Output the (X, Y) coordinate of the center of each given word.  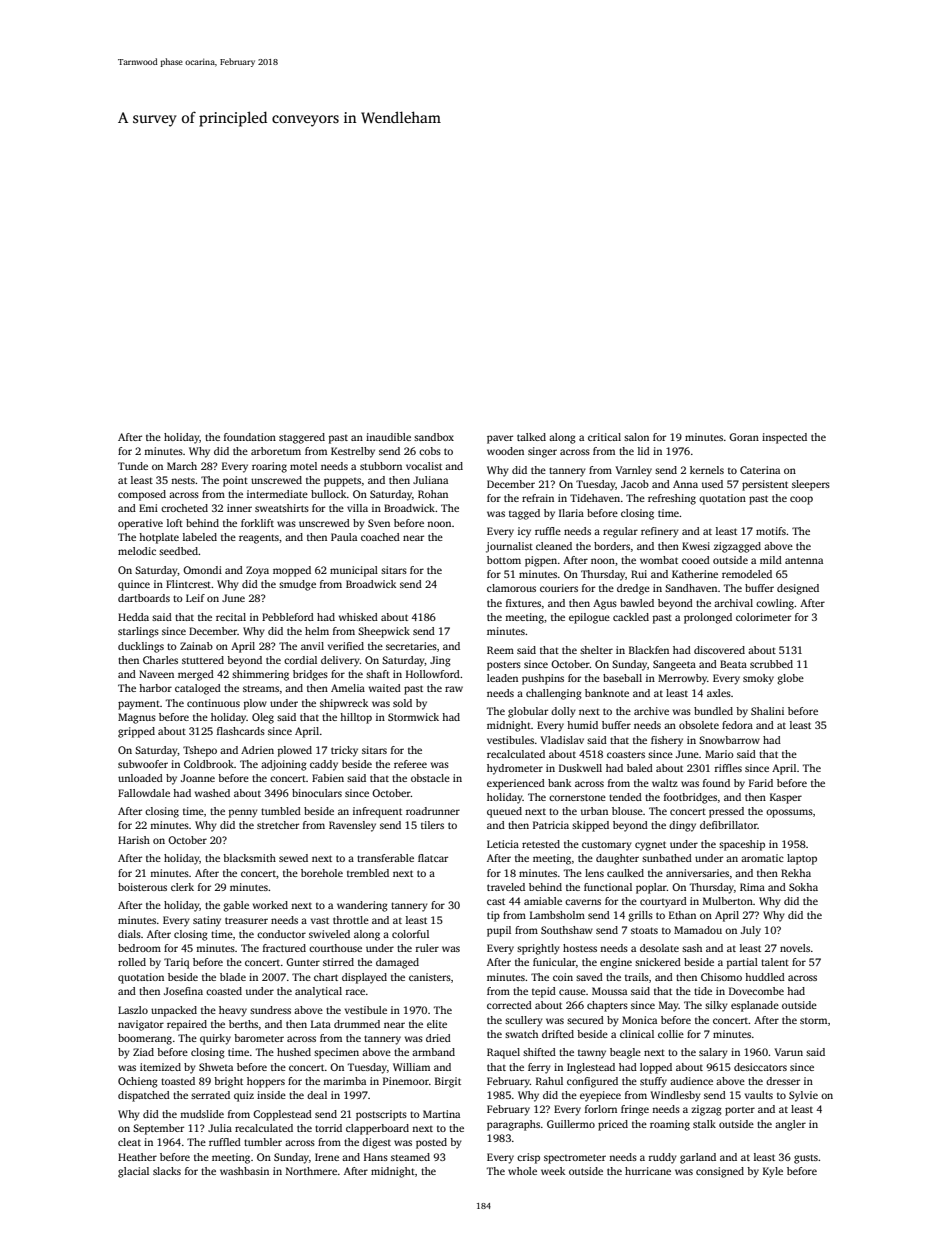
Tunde (133, 466)
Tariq (176, 963)
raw (454, 689)
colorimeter (763, 617)
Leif (195, 598)
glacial (133, 1172)
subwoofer (143, 764)
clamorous (511, 588)
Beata (733, 664)
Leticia (503, 844)
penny (243, 813)
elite (437, 1024)
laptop (802, 859)
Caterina (760, 470)
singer (542, 452)
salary (713, 1053)
